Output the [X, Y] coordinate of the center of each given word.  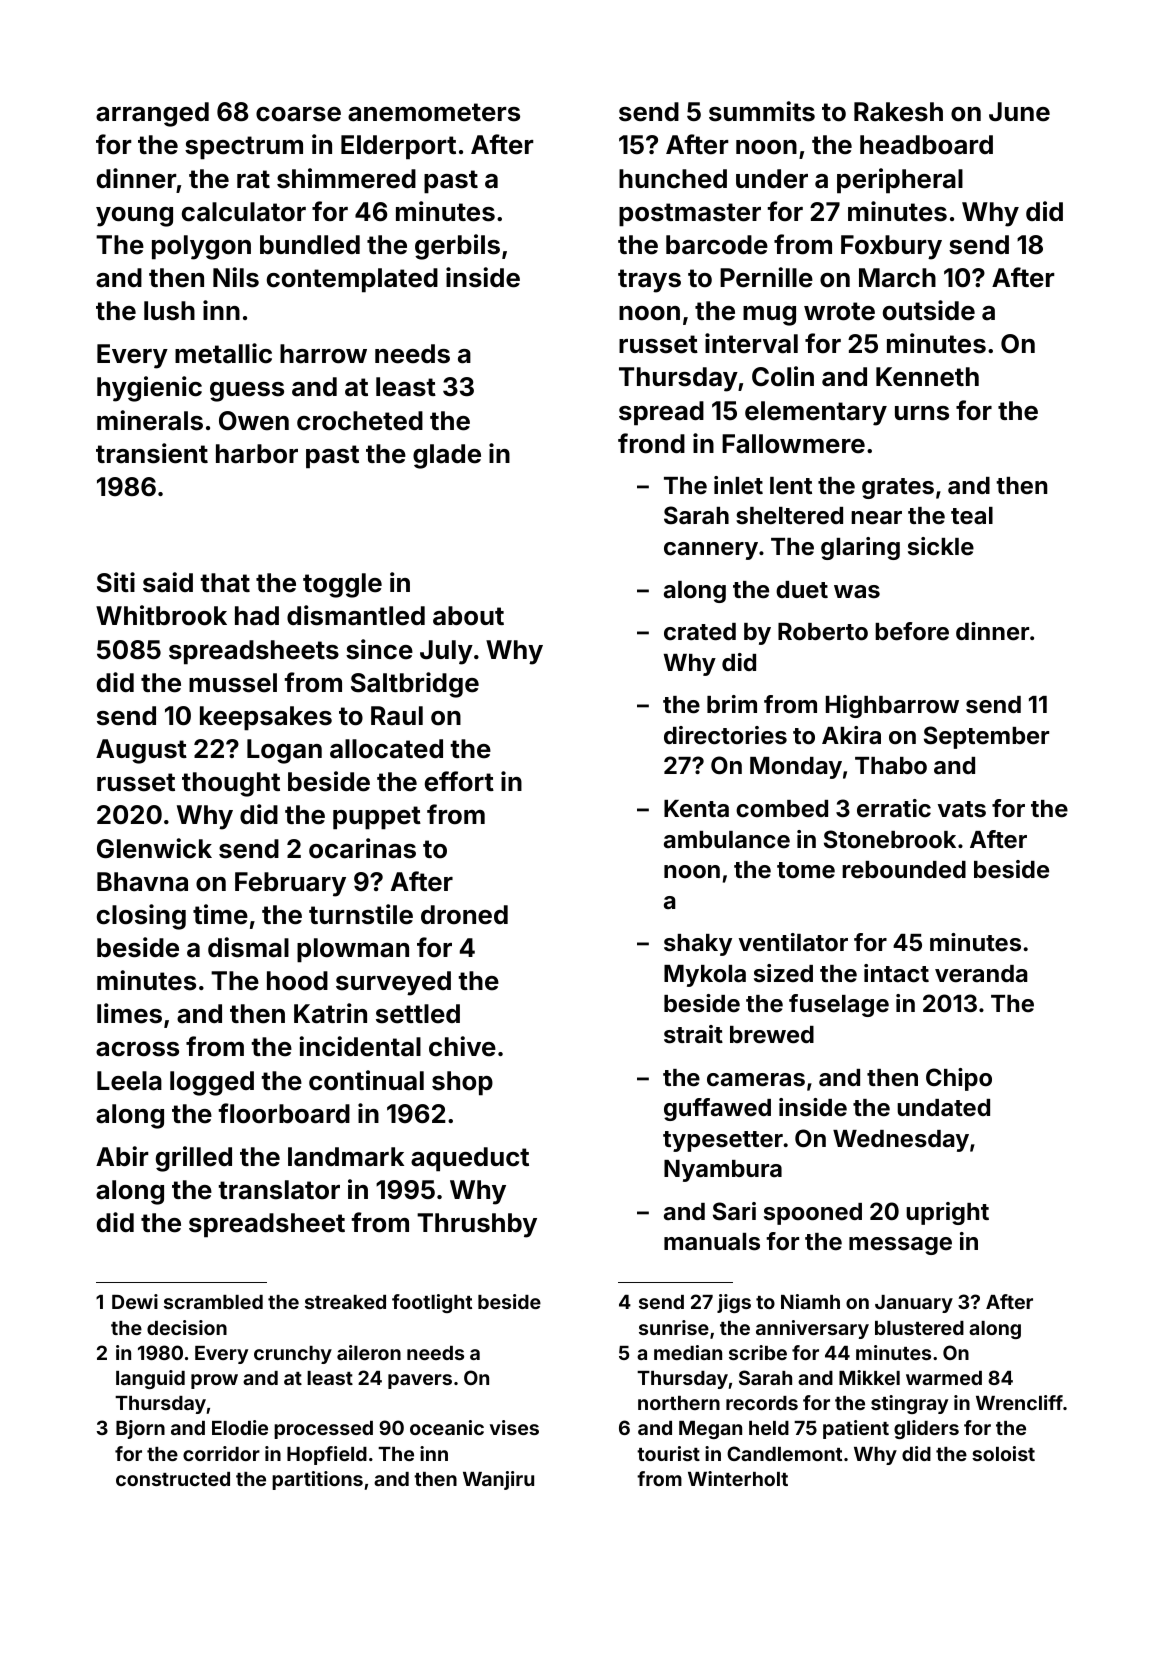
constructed [173, 1479]
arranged [152, 114]
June [1019, 112]
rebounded [904, 870]
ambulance [727, 840]
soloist [1003, 1453]
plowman [353, 950]
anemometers [434, 112]
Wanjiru [498, 1480]
